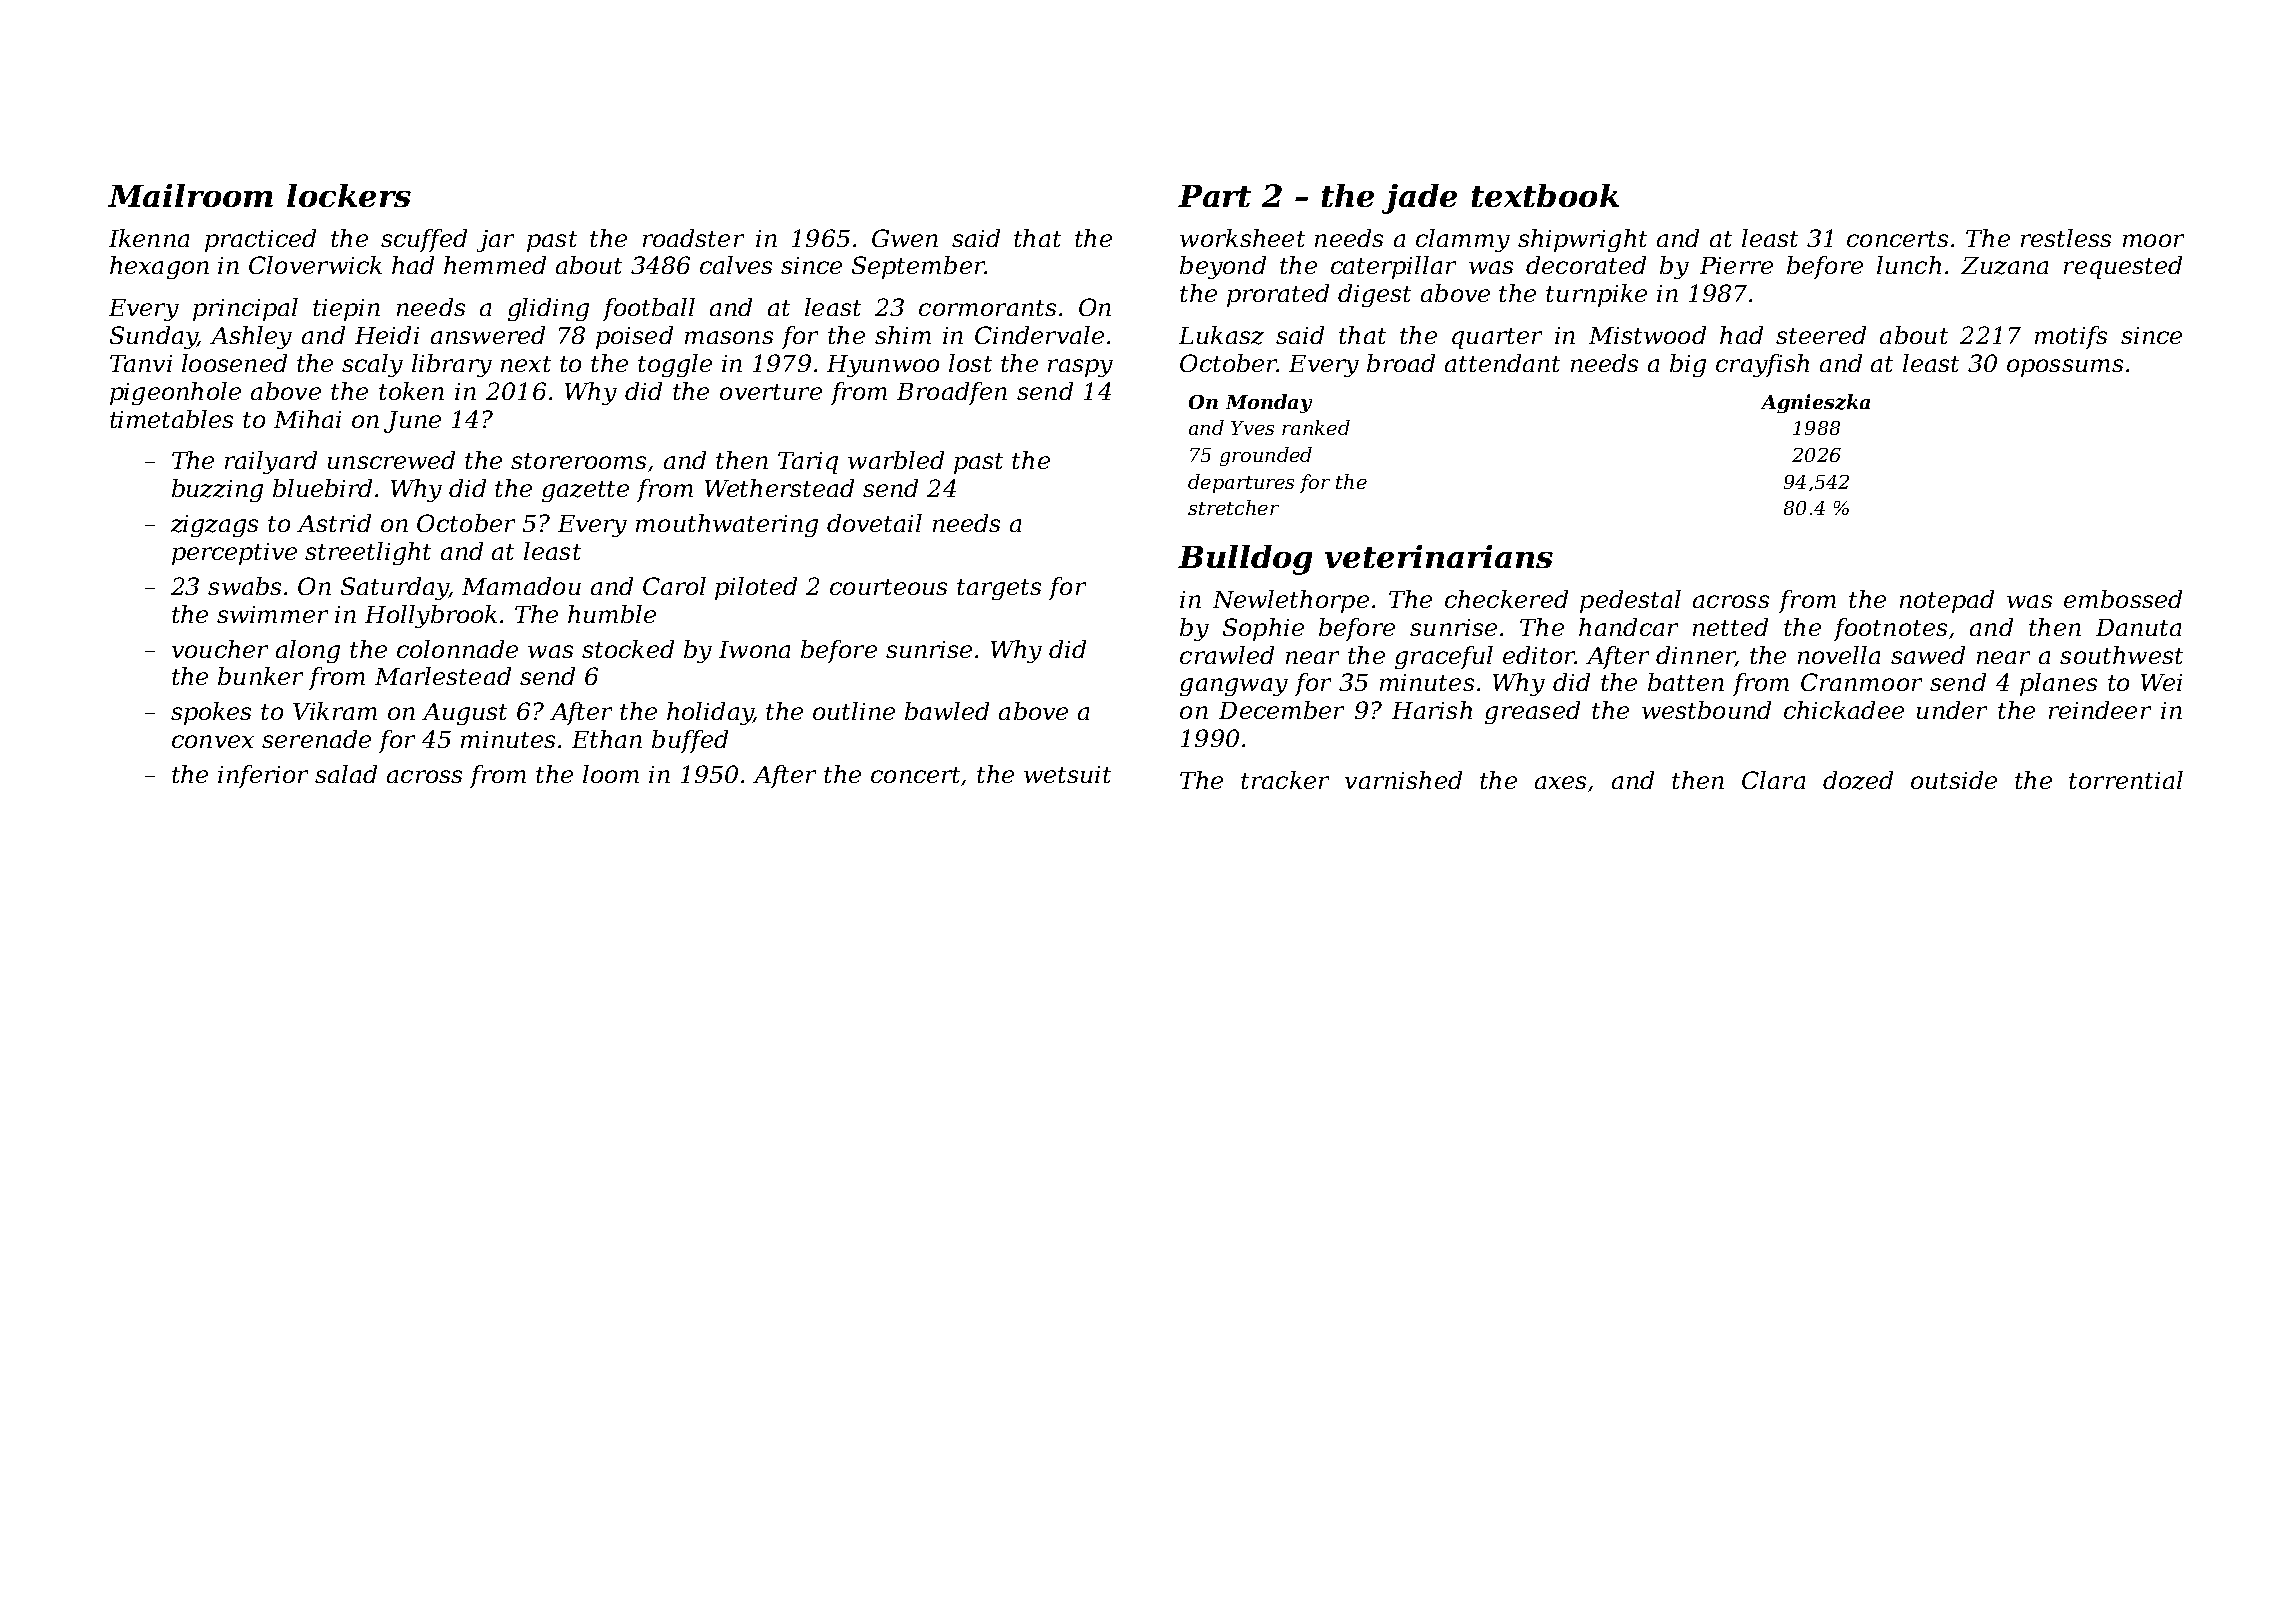  Describe the element at coordinates (171, 419) in the screenshot. I see `timetables` at that location.
